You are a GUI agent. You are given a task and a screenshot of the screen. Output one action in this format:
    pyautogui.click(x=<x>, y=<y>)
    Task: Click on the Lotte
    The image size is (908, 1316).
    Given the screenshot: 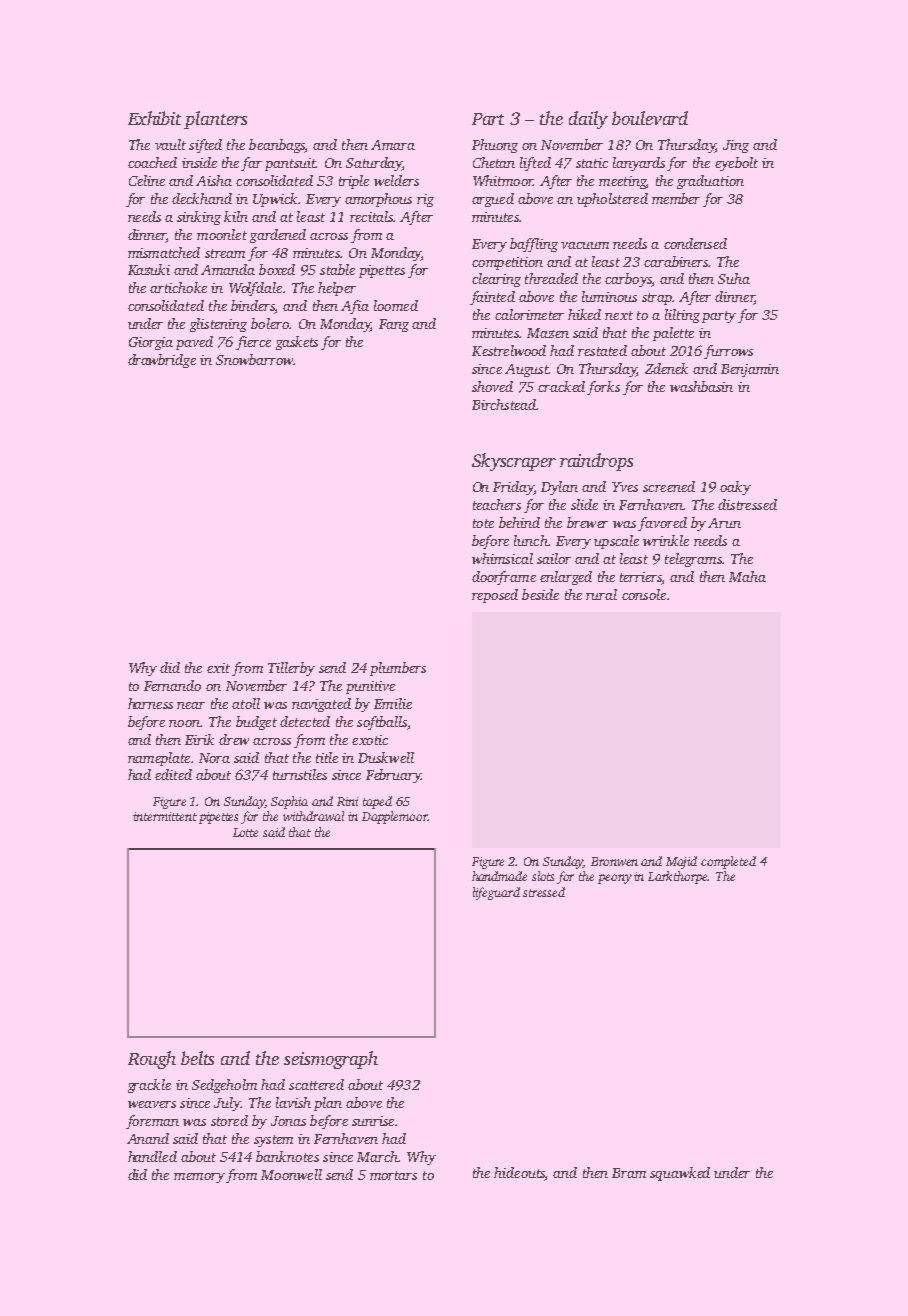 What is the action you would take?
    pyautogui.click(x=245, y=832)
